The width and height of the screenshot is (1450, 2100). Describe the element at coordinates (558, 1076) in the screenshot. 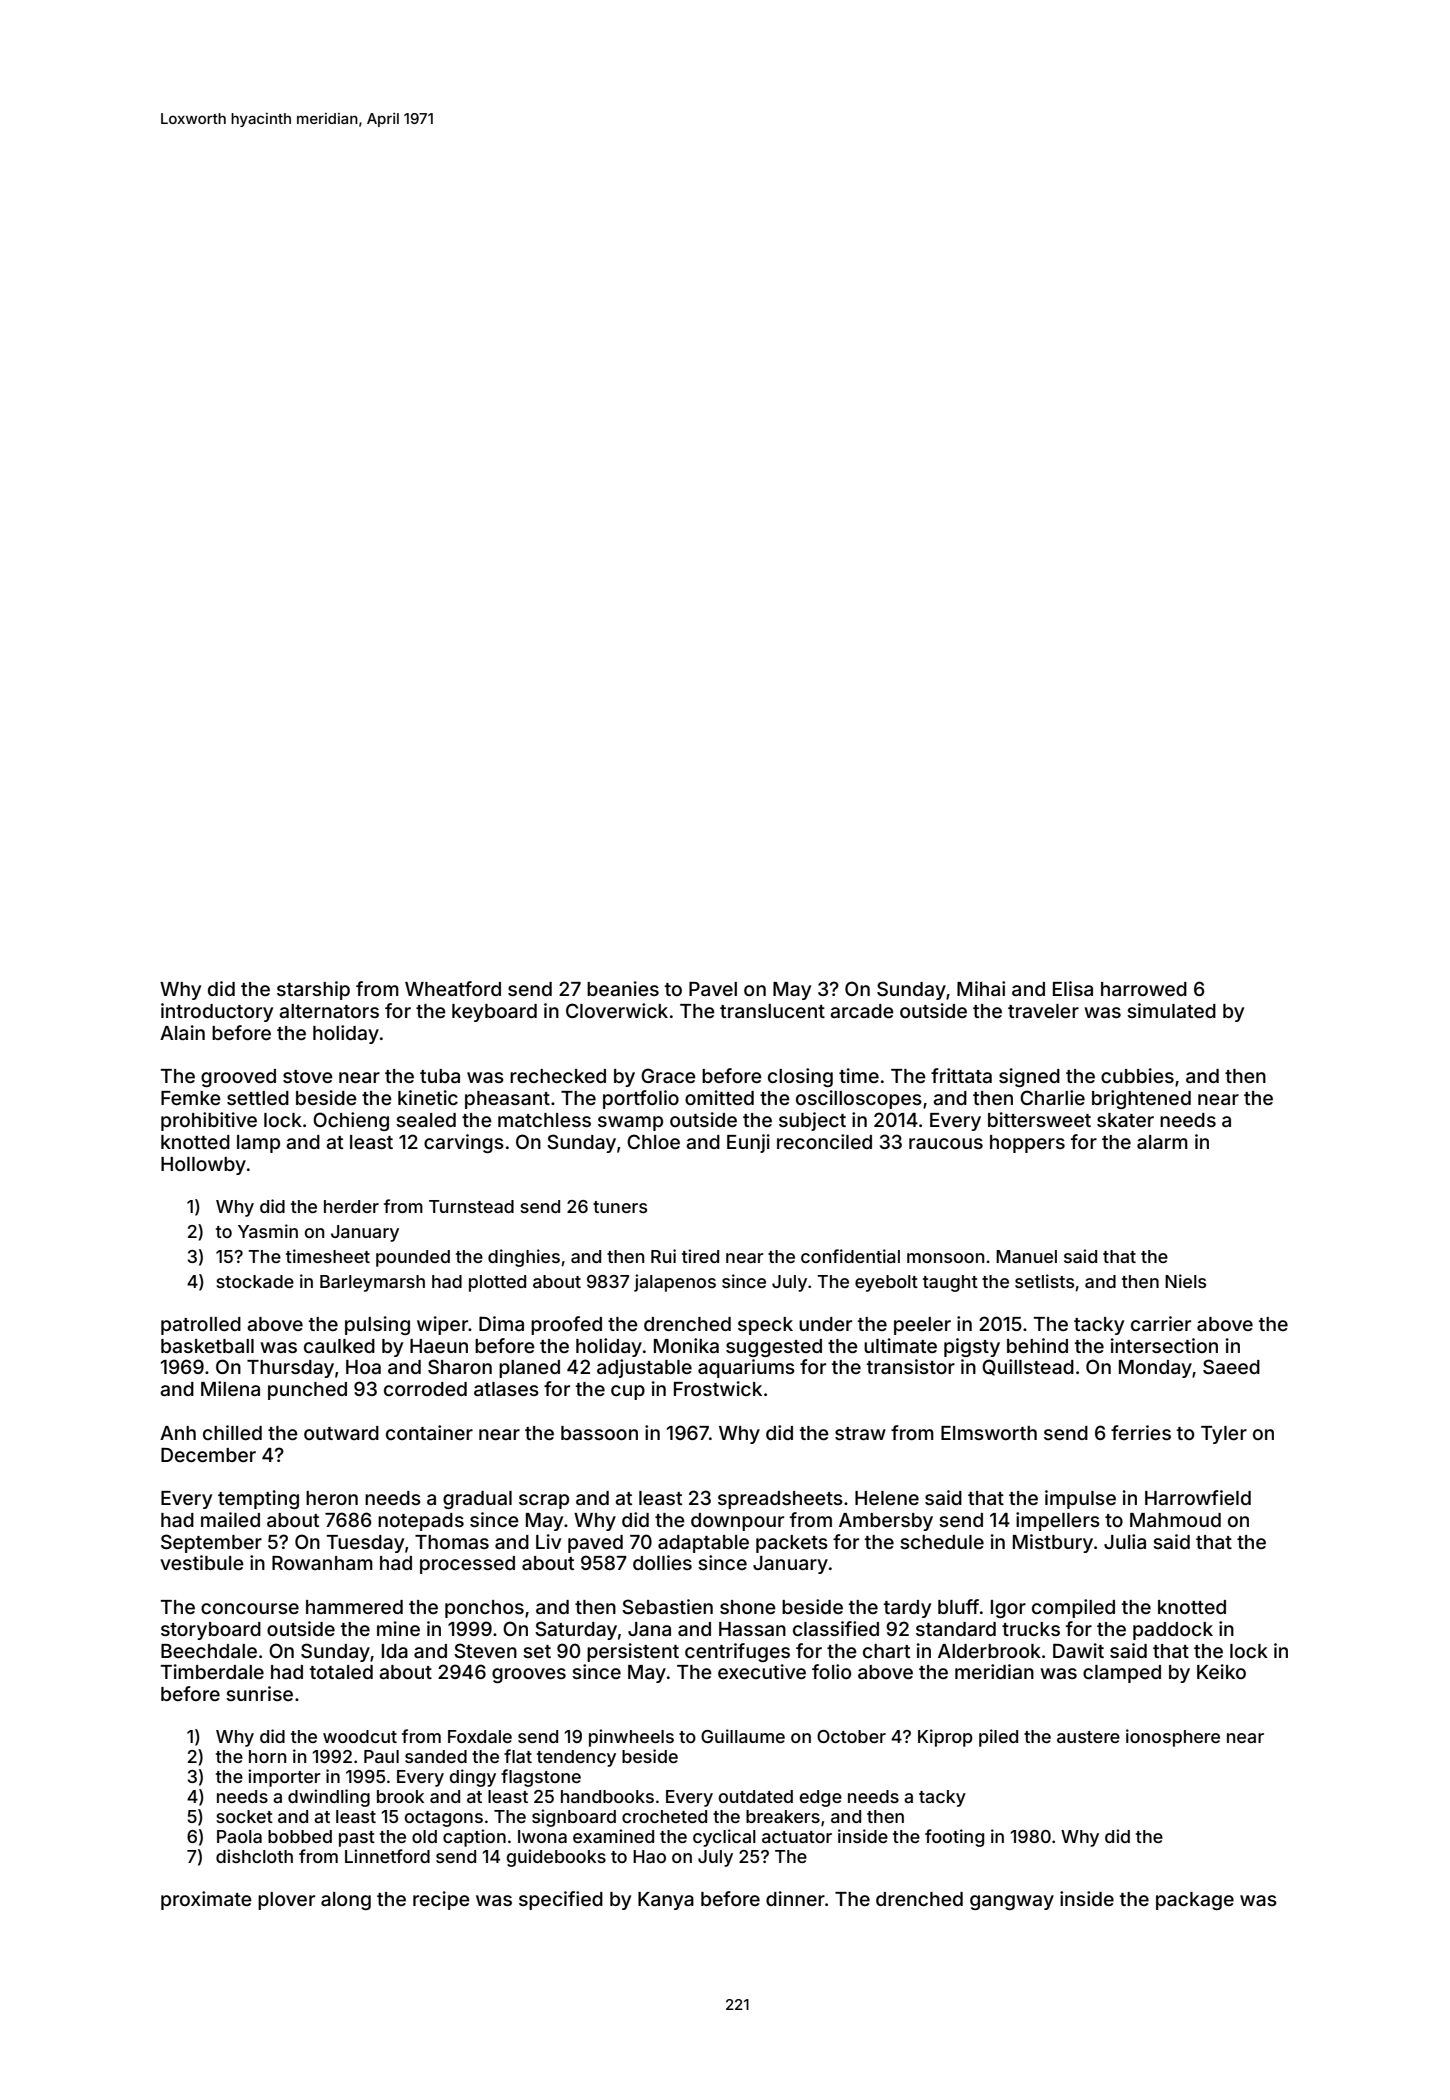

I see `rechecked` at that location.
